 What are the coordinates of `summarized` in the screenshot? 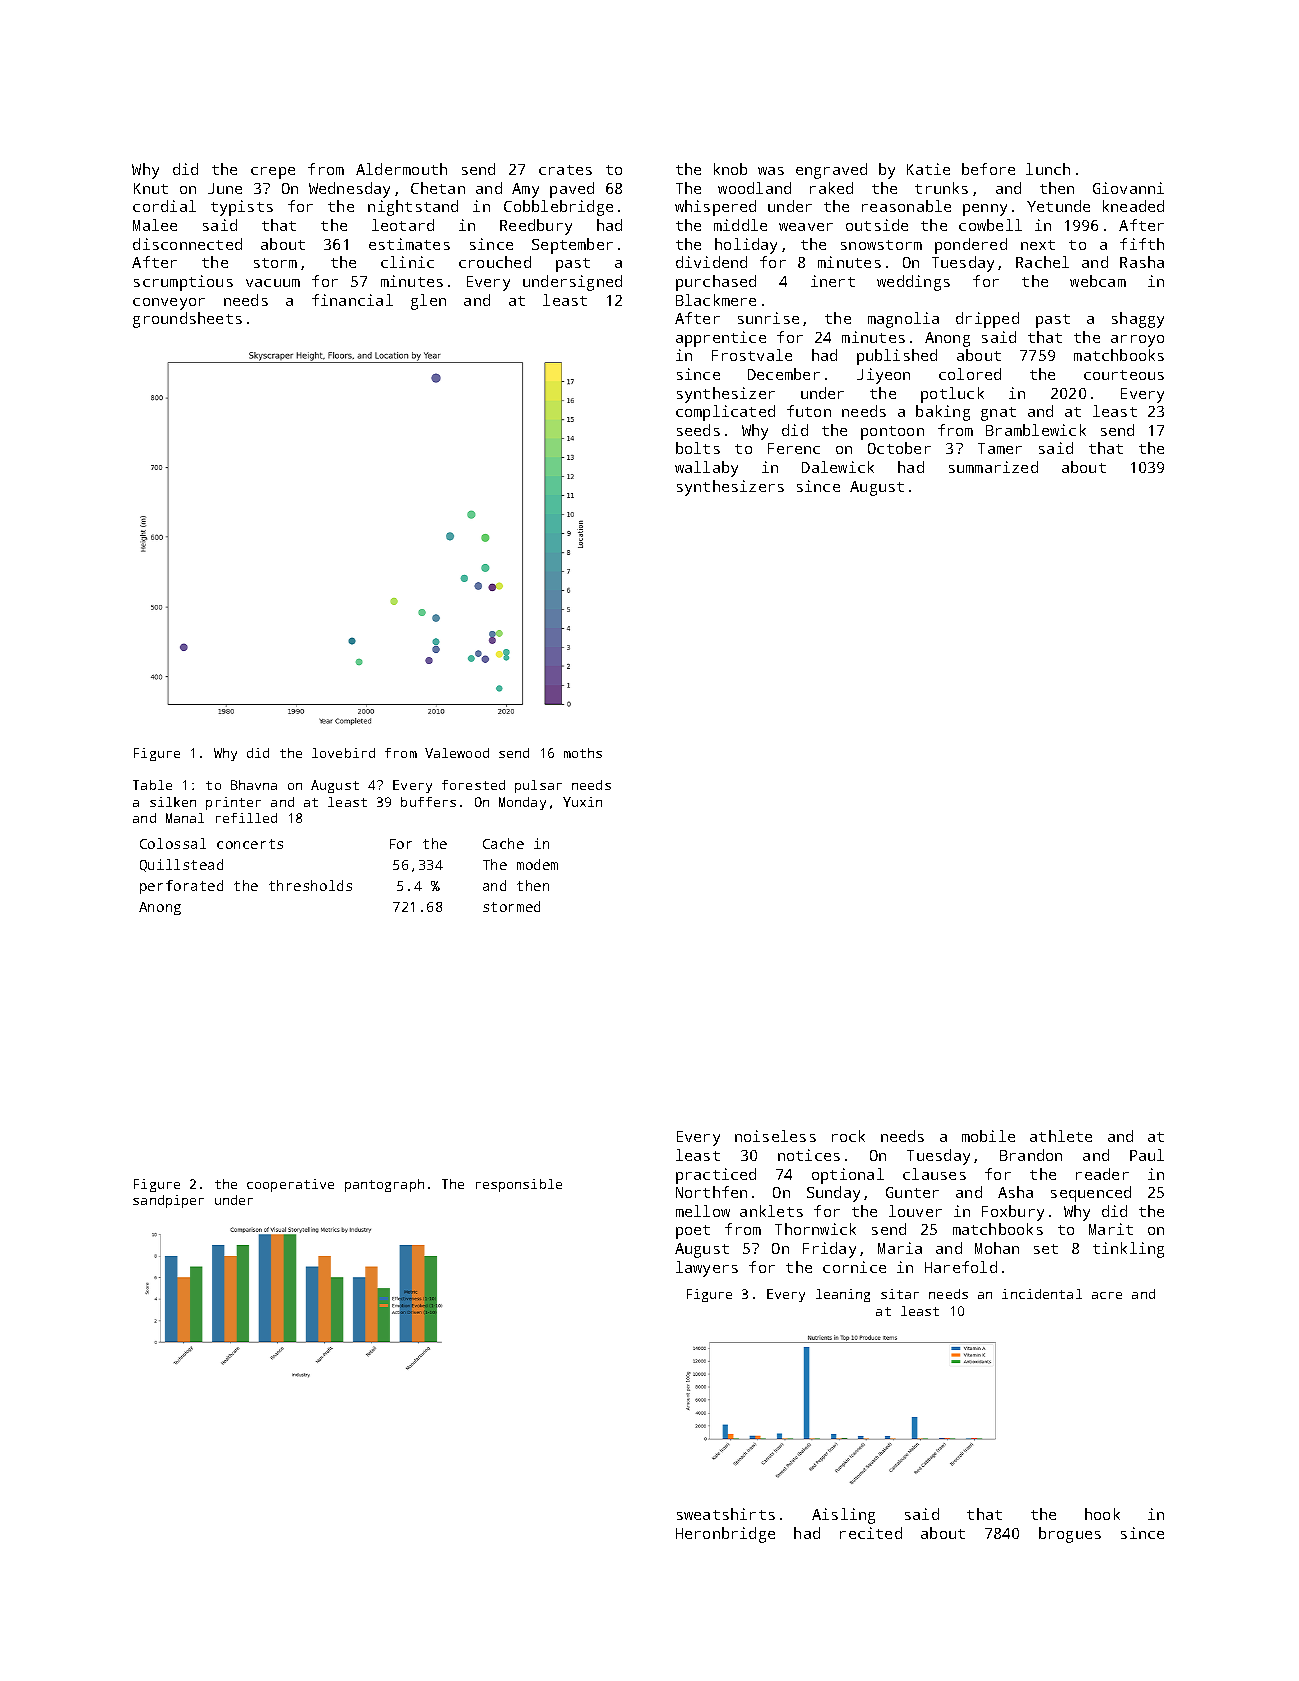 It's located at (993, 467).
